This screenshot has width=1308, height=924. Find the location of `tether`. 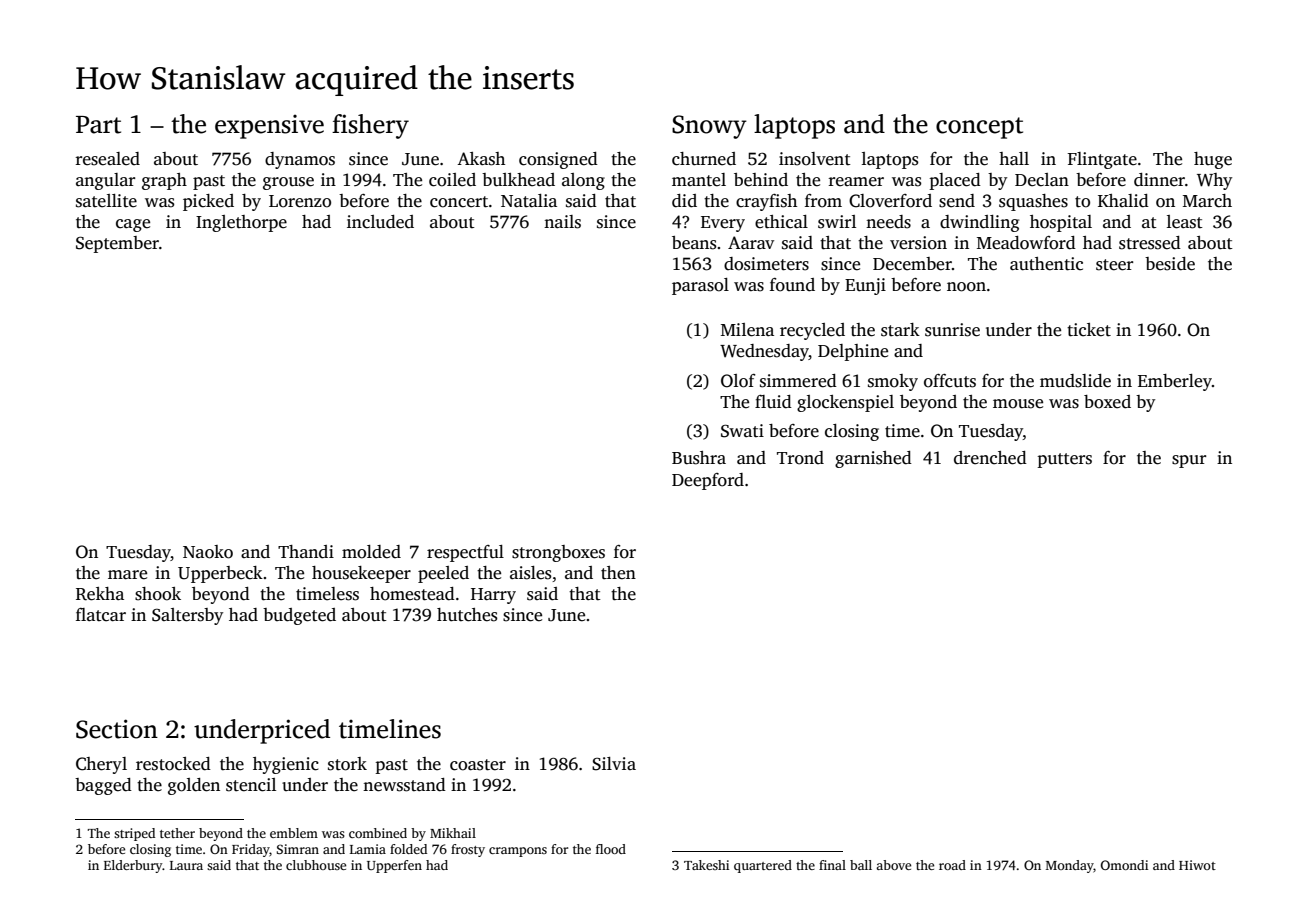

tether is located at coordinates (177, 833).
